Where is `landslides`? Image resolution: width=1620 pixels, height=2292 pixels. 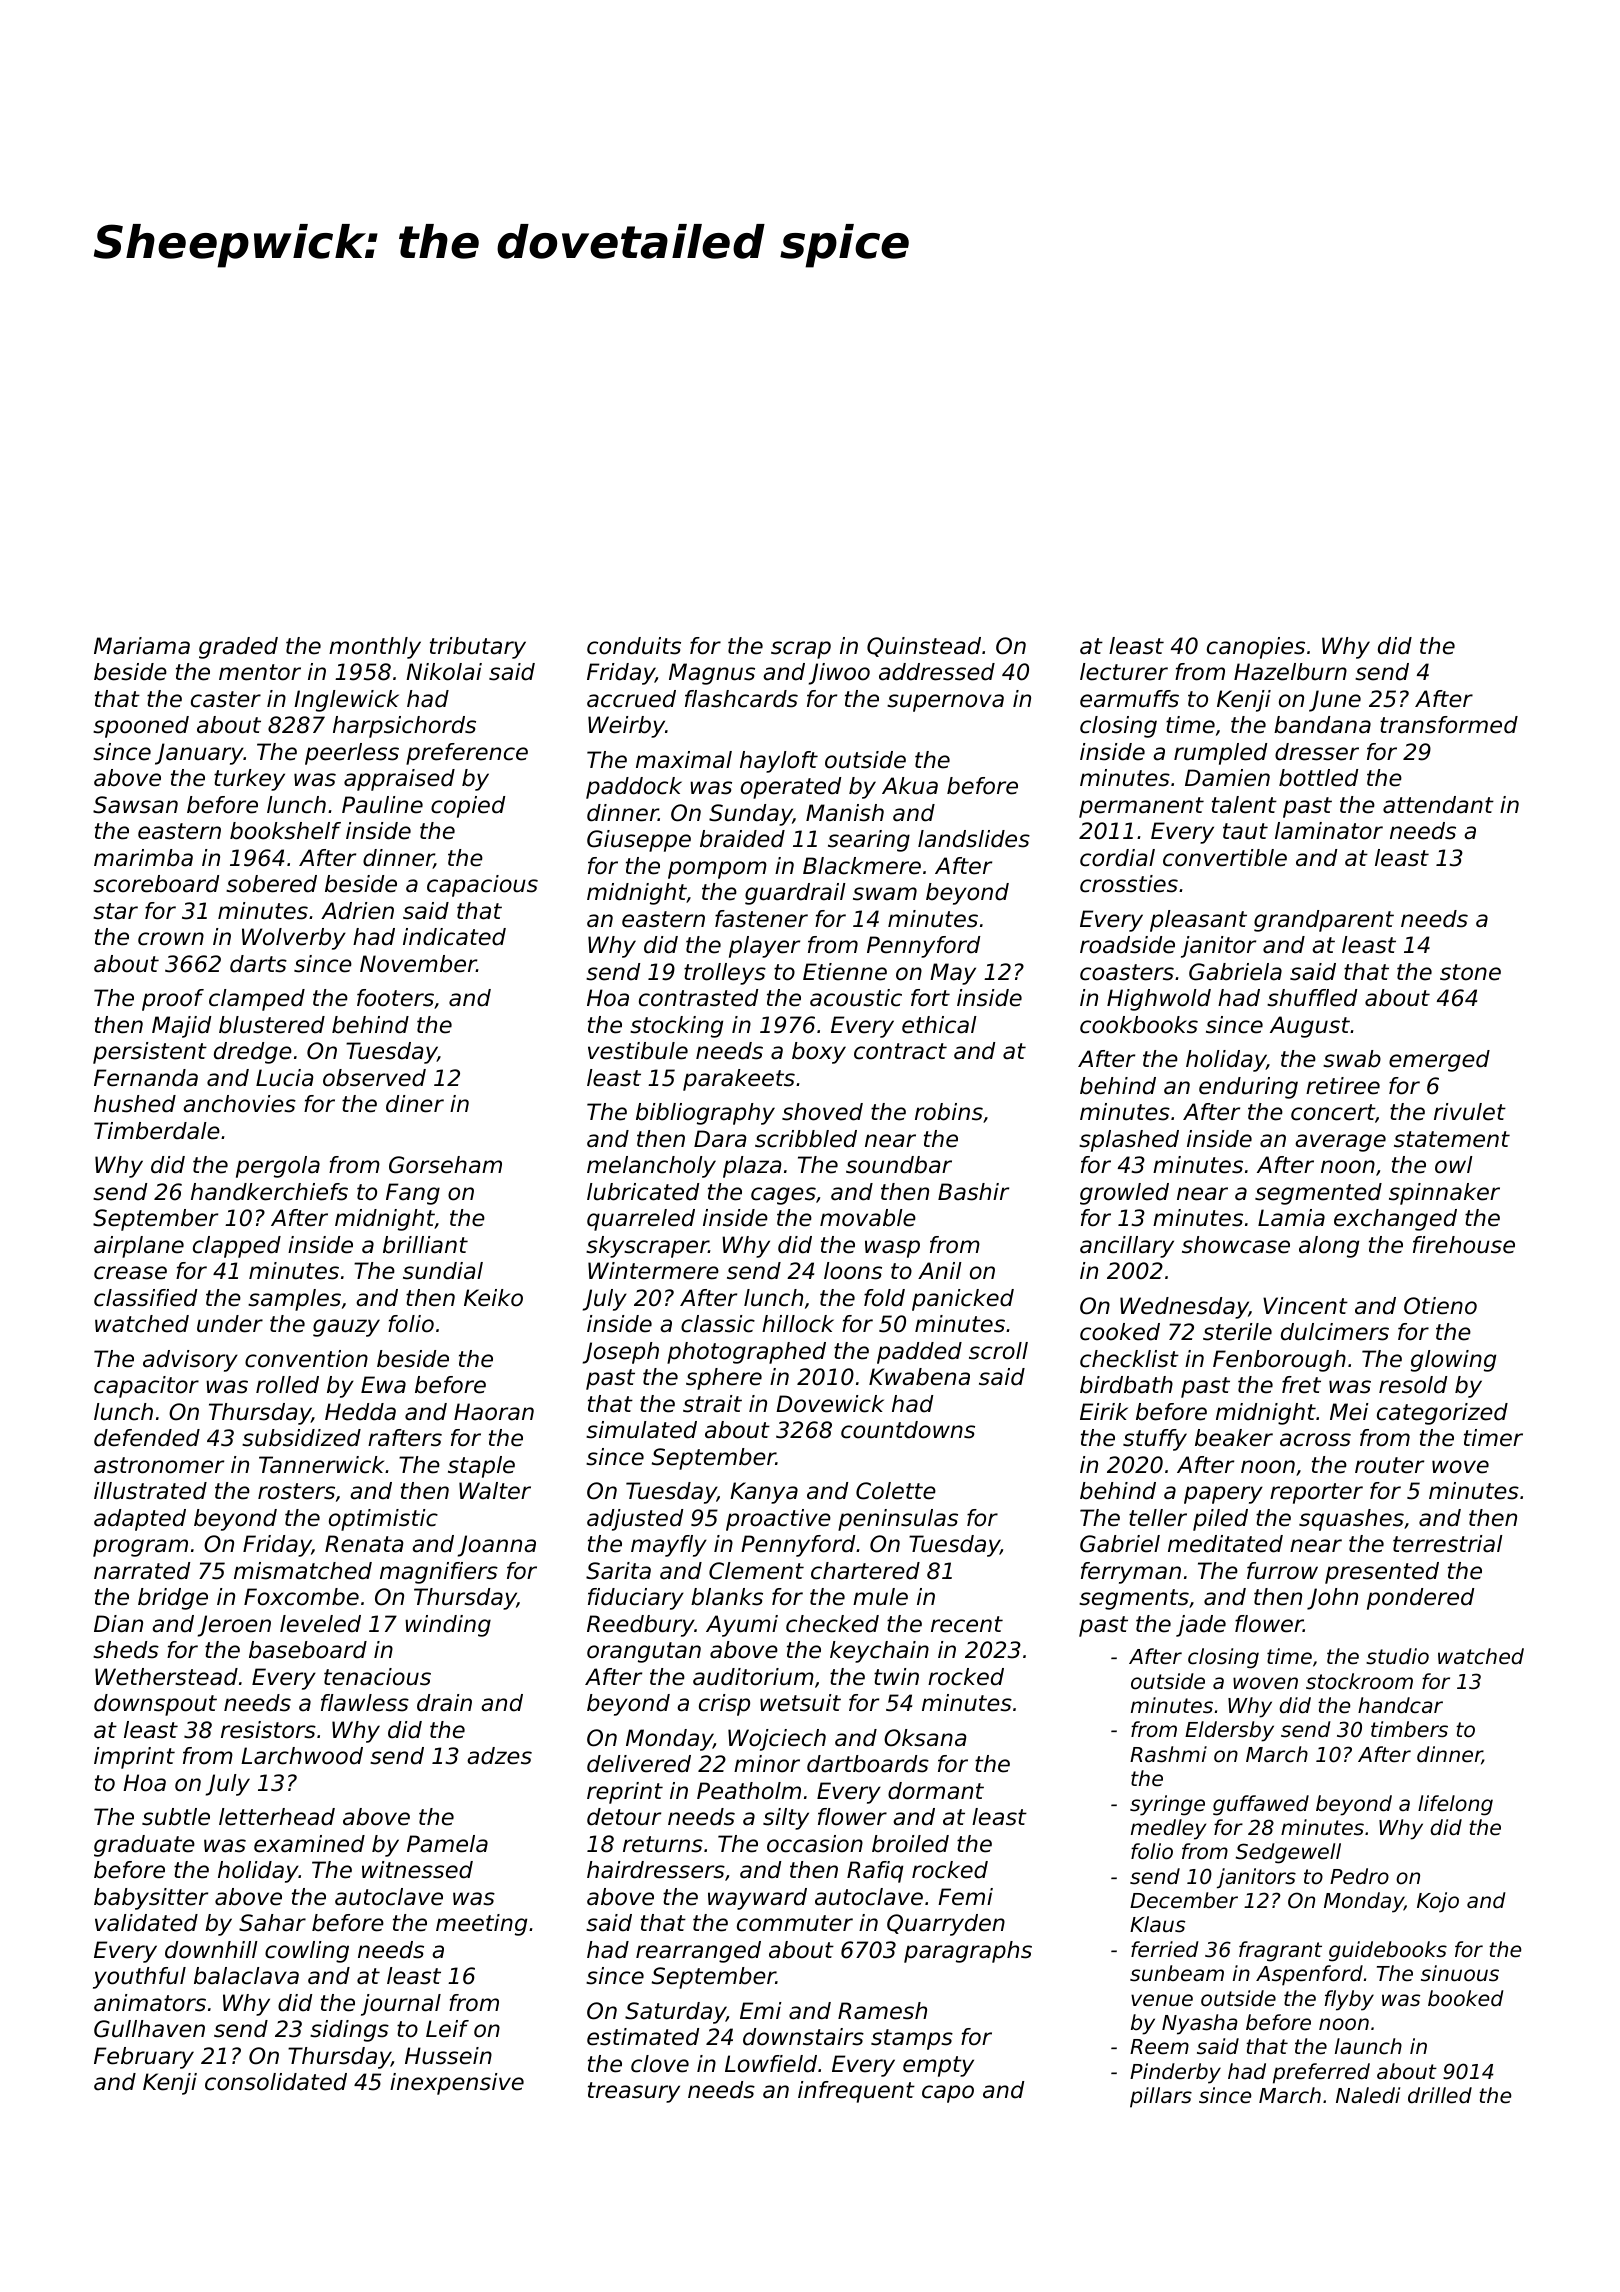
landslides is located at coordinates (974, 839).
